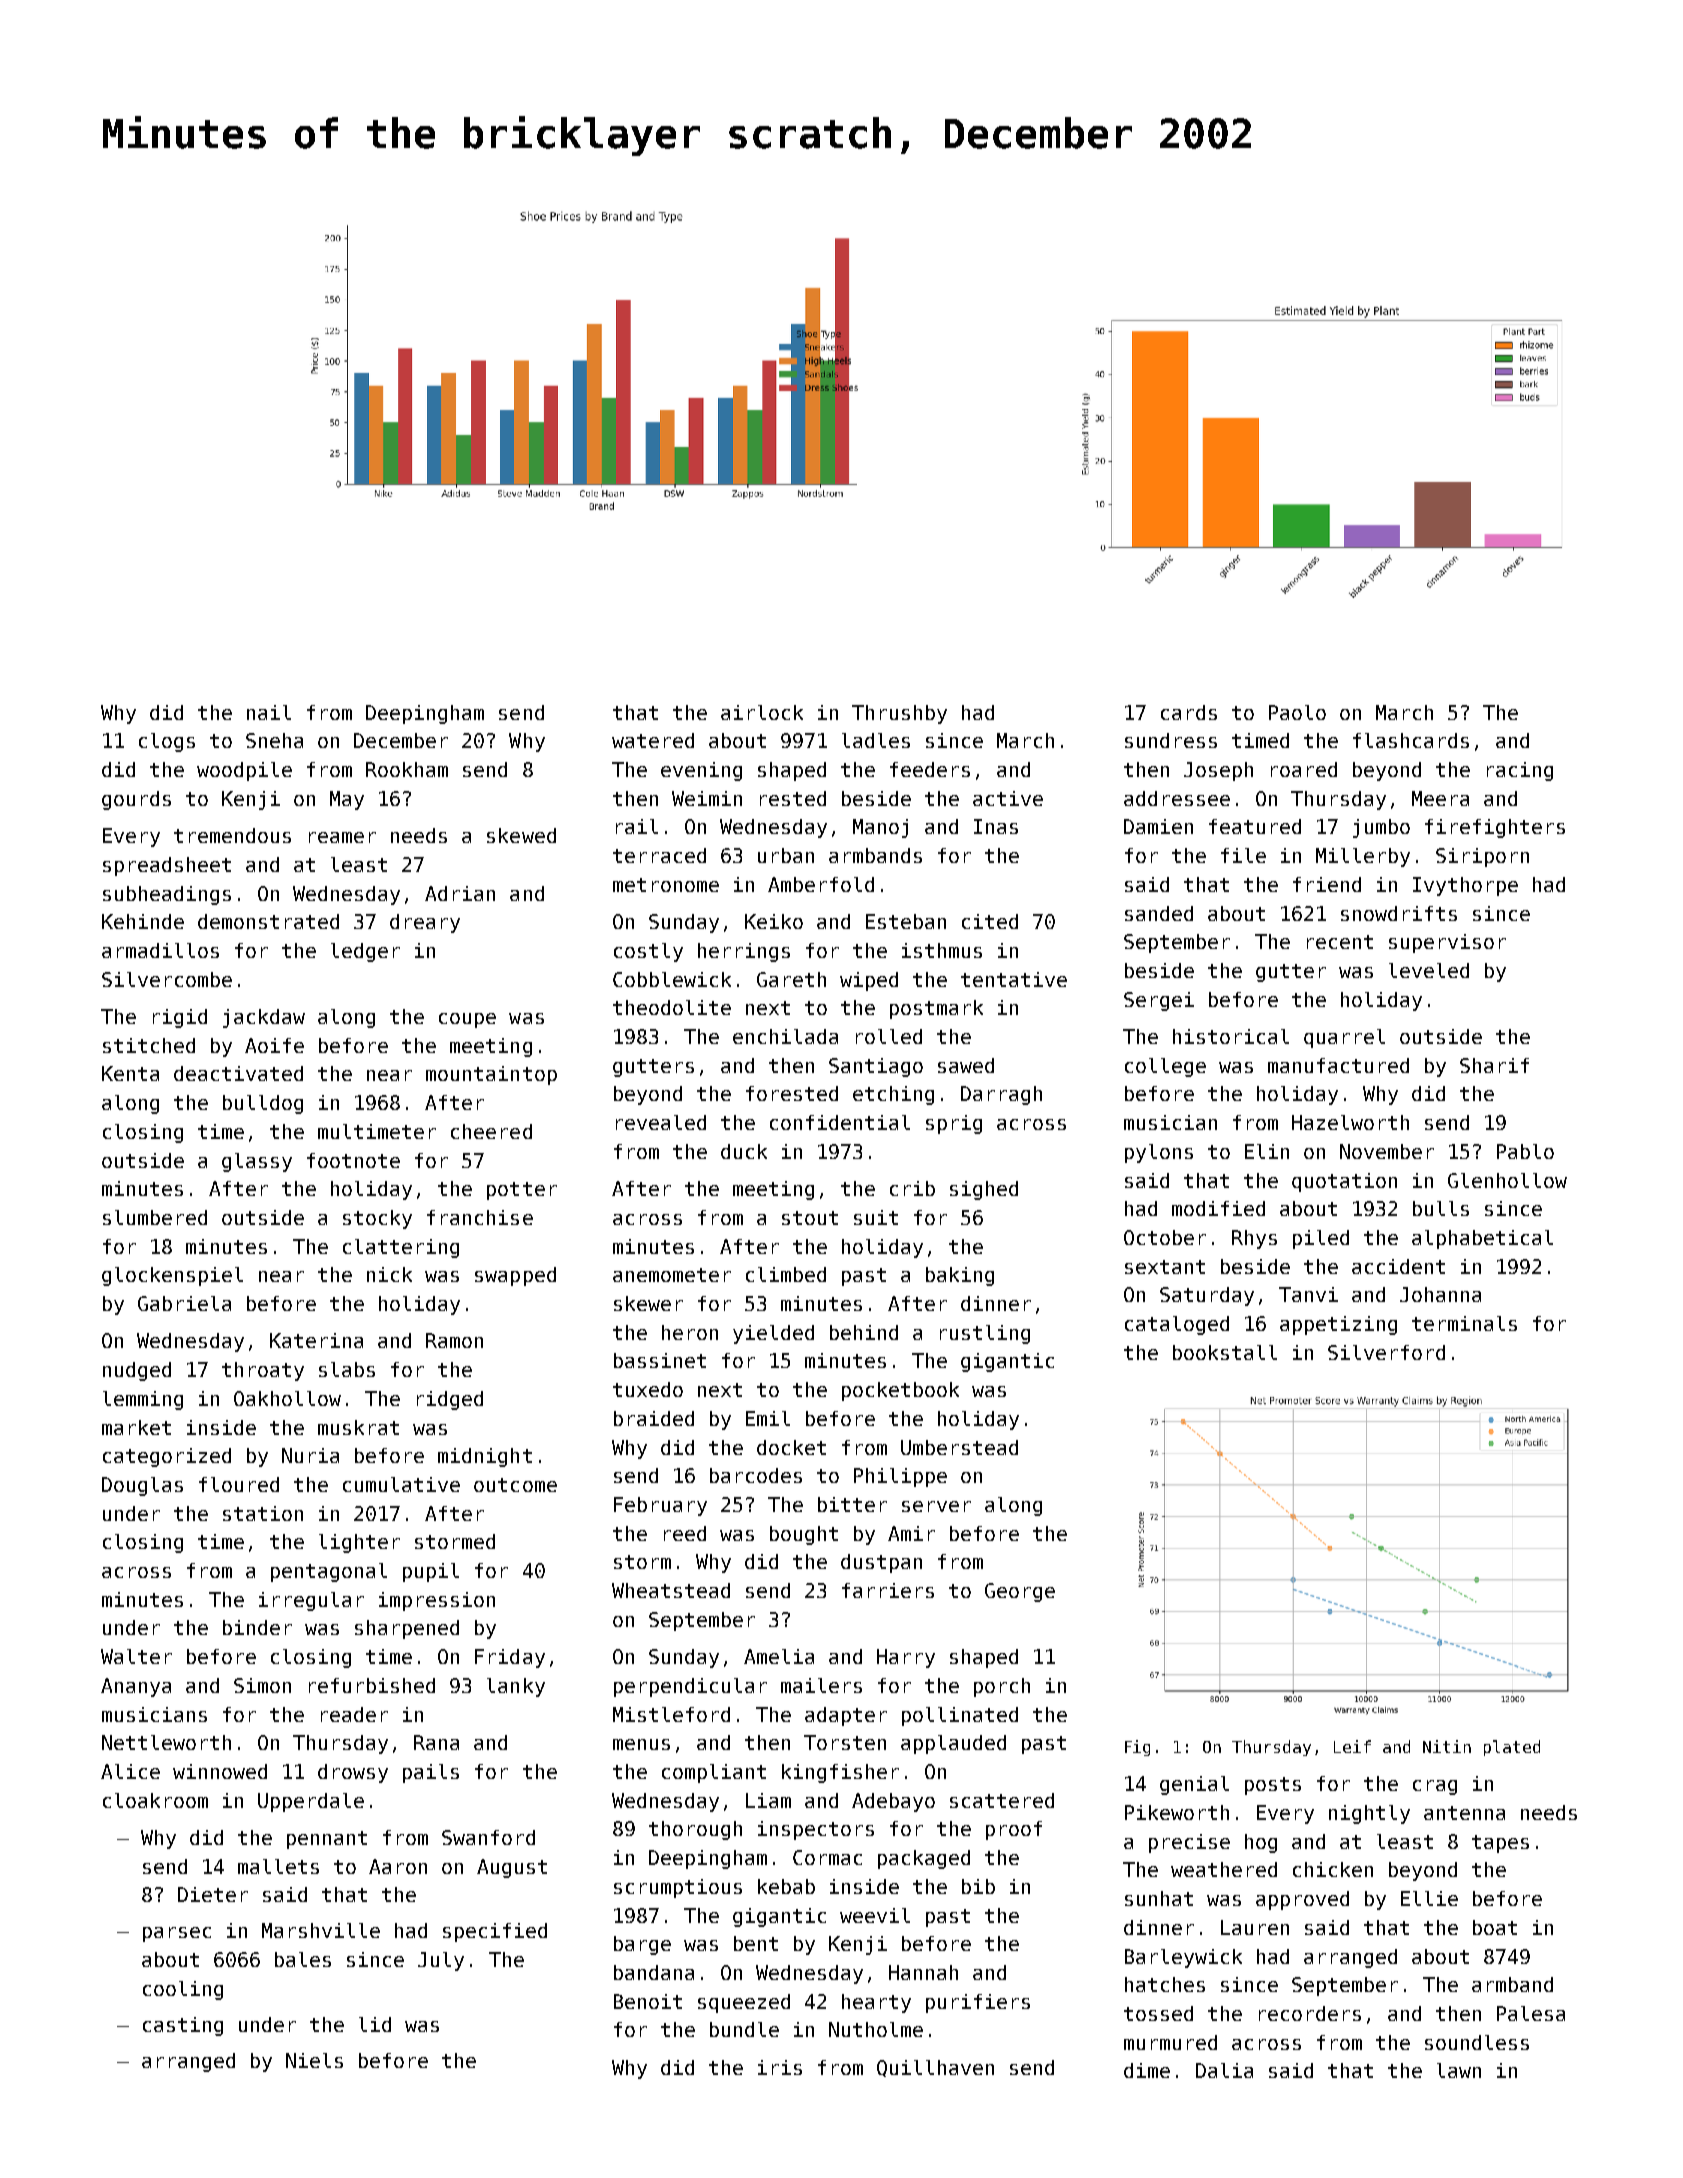 Image resolution: width=1683 pixels, height=2178 pixels. I want to click on Mistleford, so click(671, 1714).
